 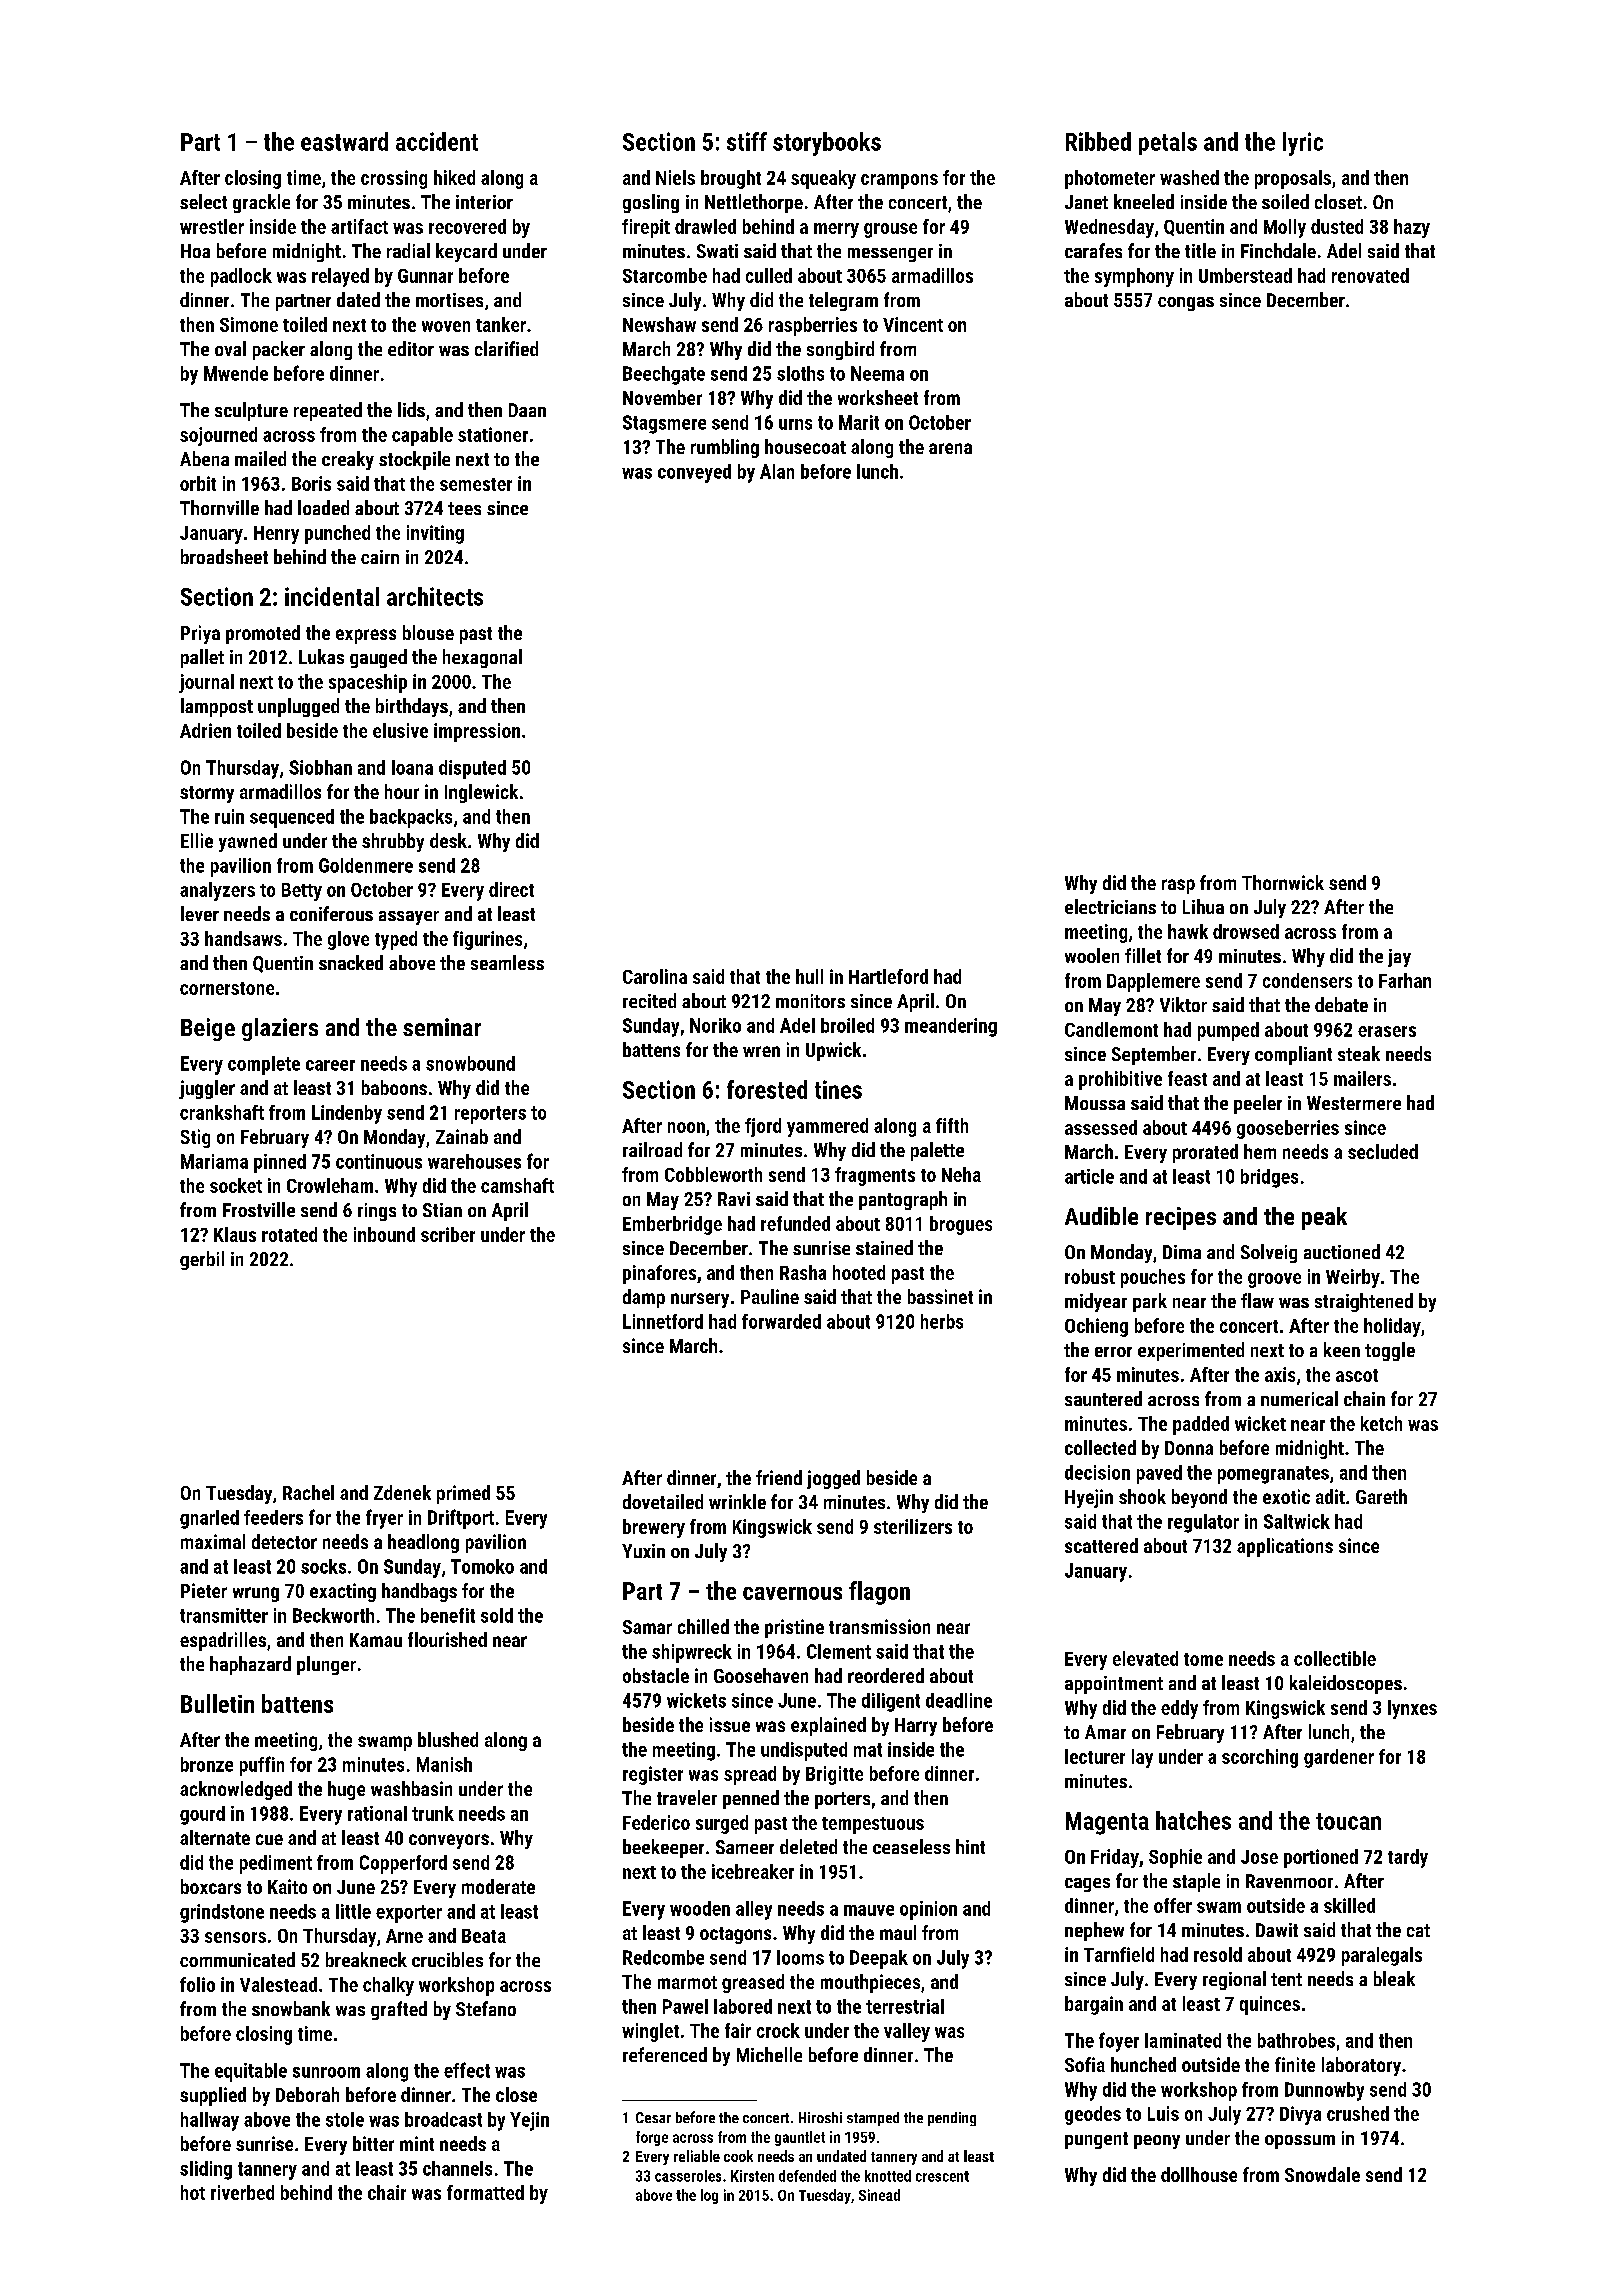 I want to click on Ribbed, so click(x=1098, y=141).
